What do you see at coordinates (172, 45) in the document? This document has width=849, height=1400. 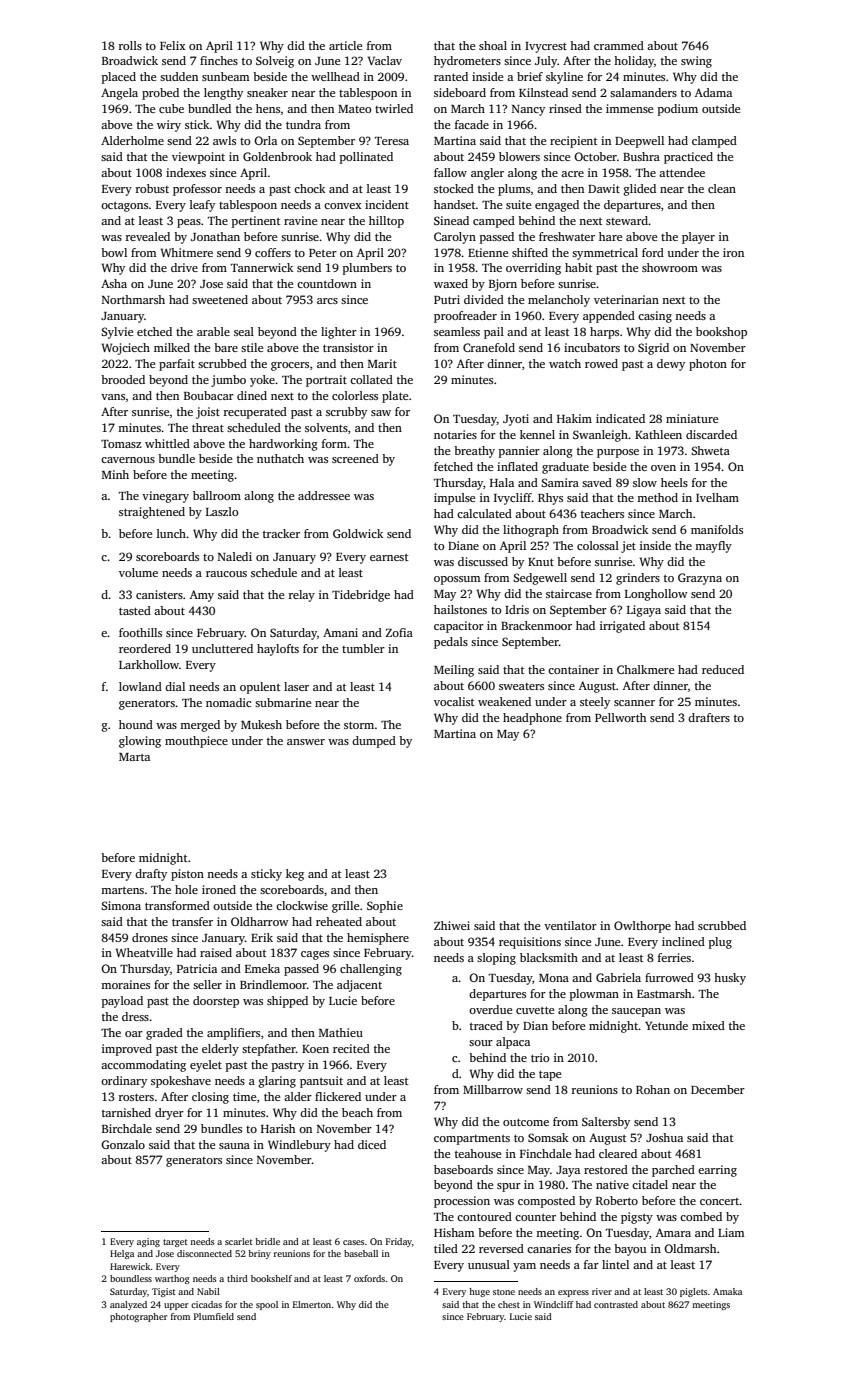 I see `Felix` at bounding box center [172, 45].
